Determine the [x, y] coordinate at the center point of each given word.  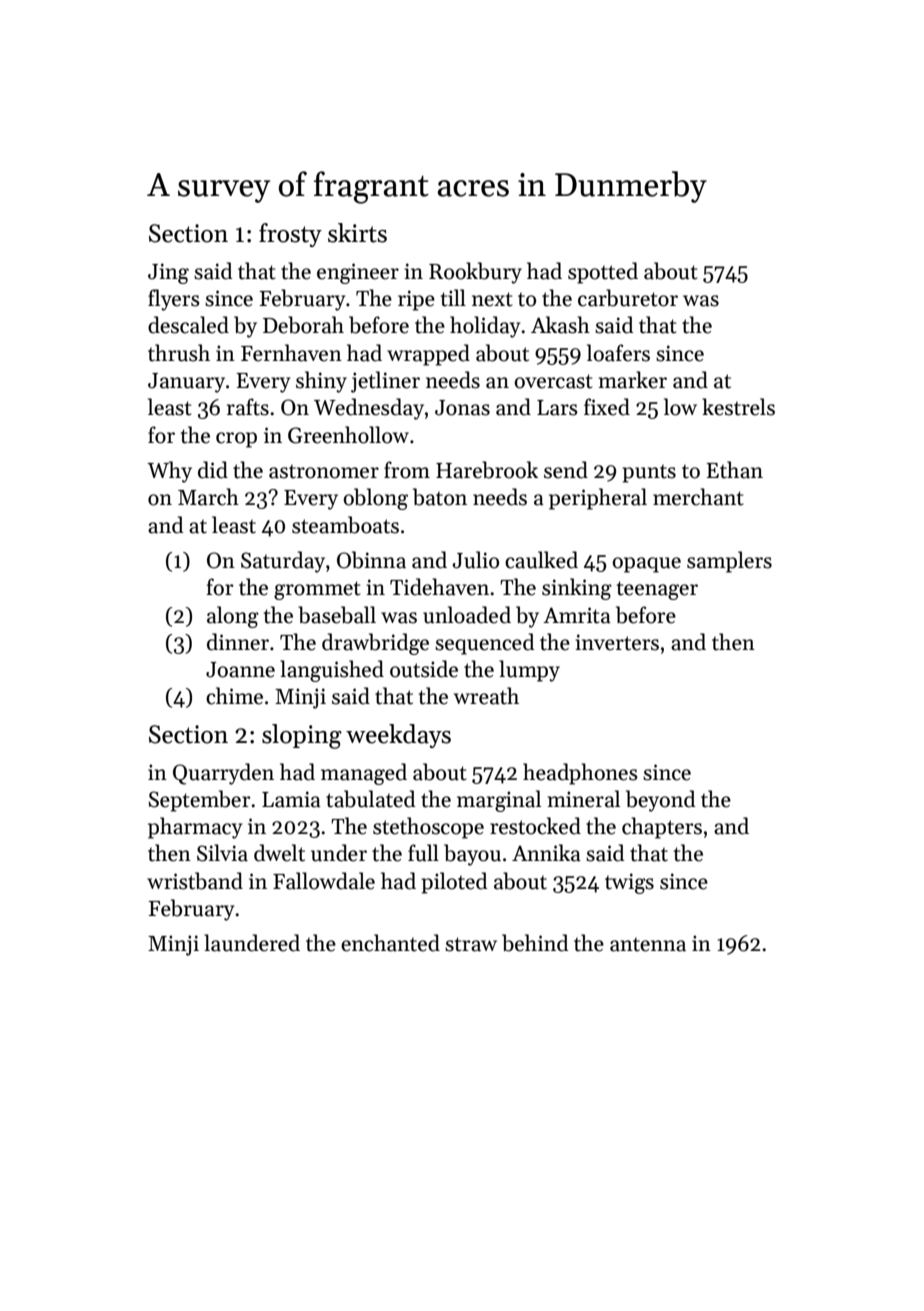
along [233, 617]
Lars [557, 408]
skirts [357, 233]
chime [234, 696]
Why [169, 472]
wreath [486, 696]
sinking [577, 589]
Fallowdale [324, 881]
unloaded [467, 615]
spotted [603, 273]
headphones [580, 774]
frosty [290, 235]
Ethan [734, 470]
